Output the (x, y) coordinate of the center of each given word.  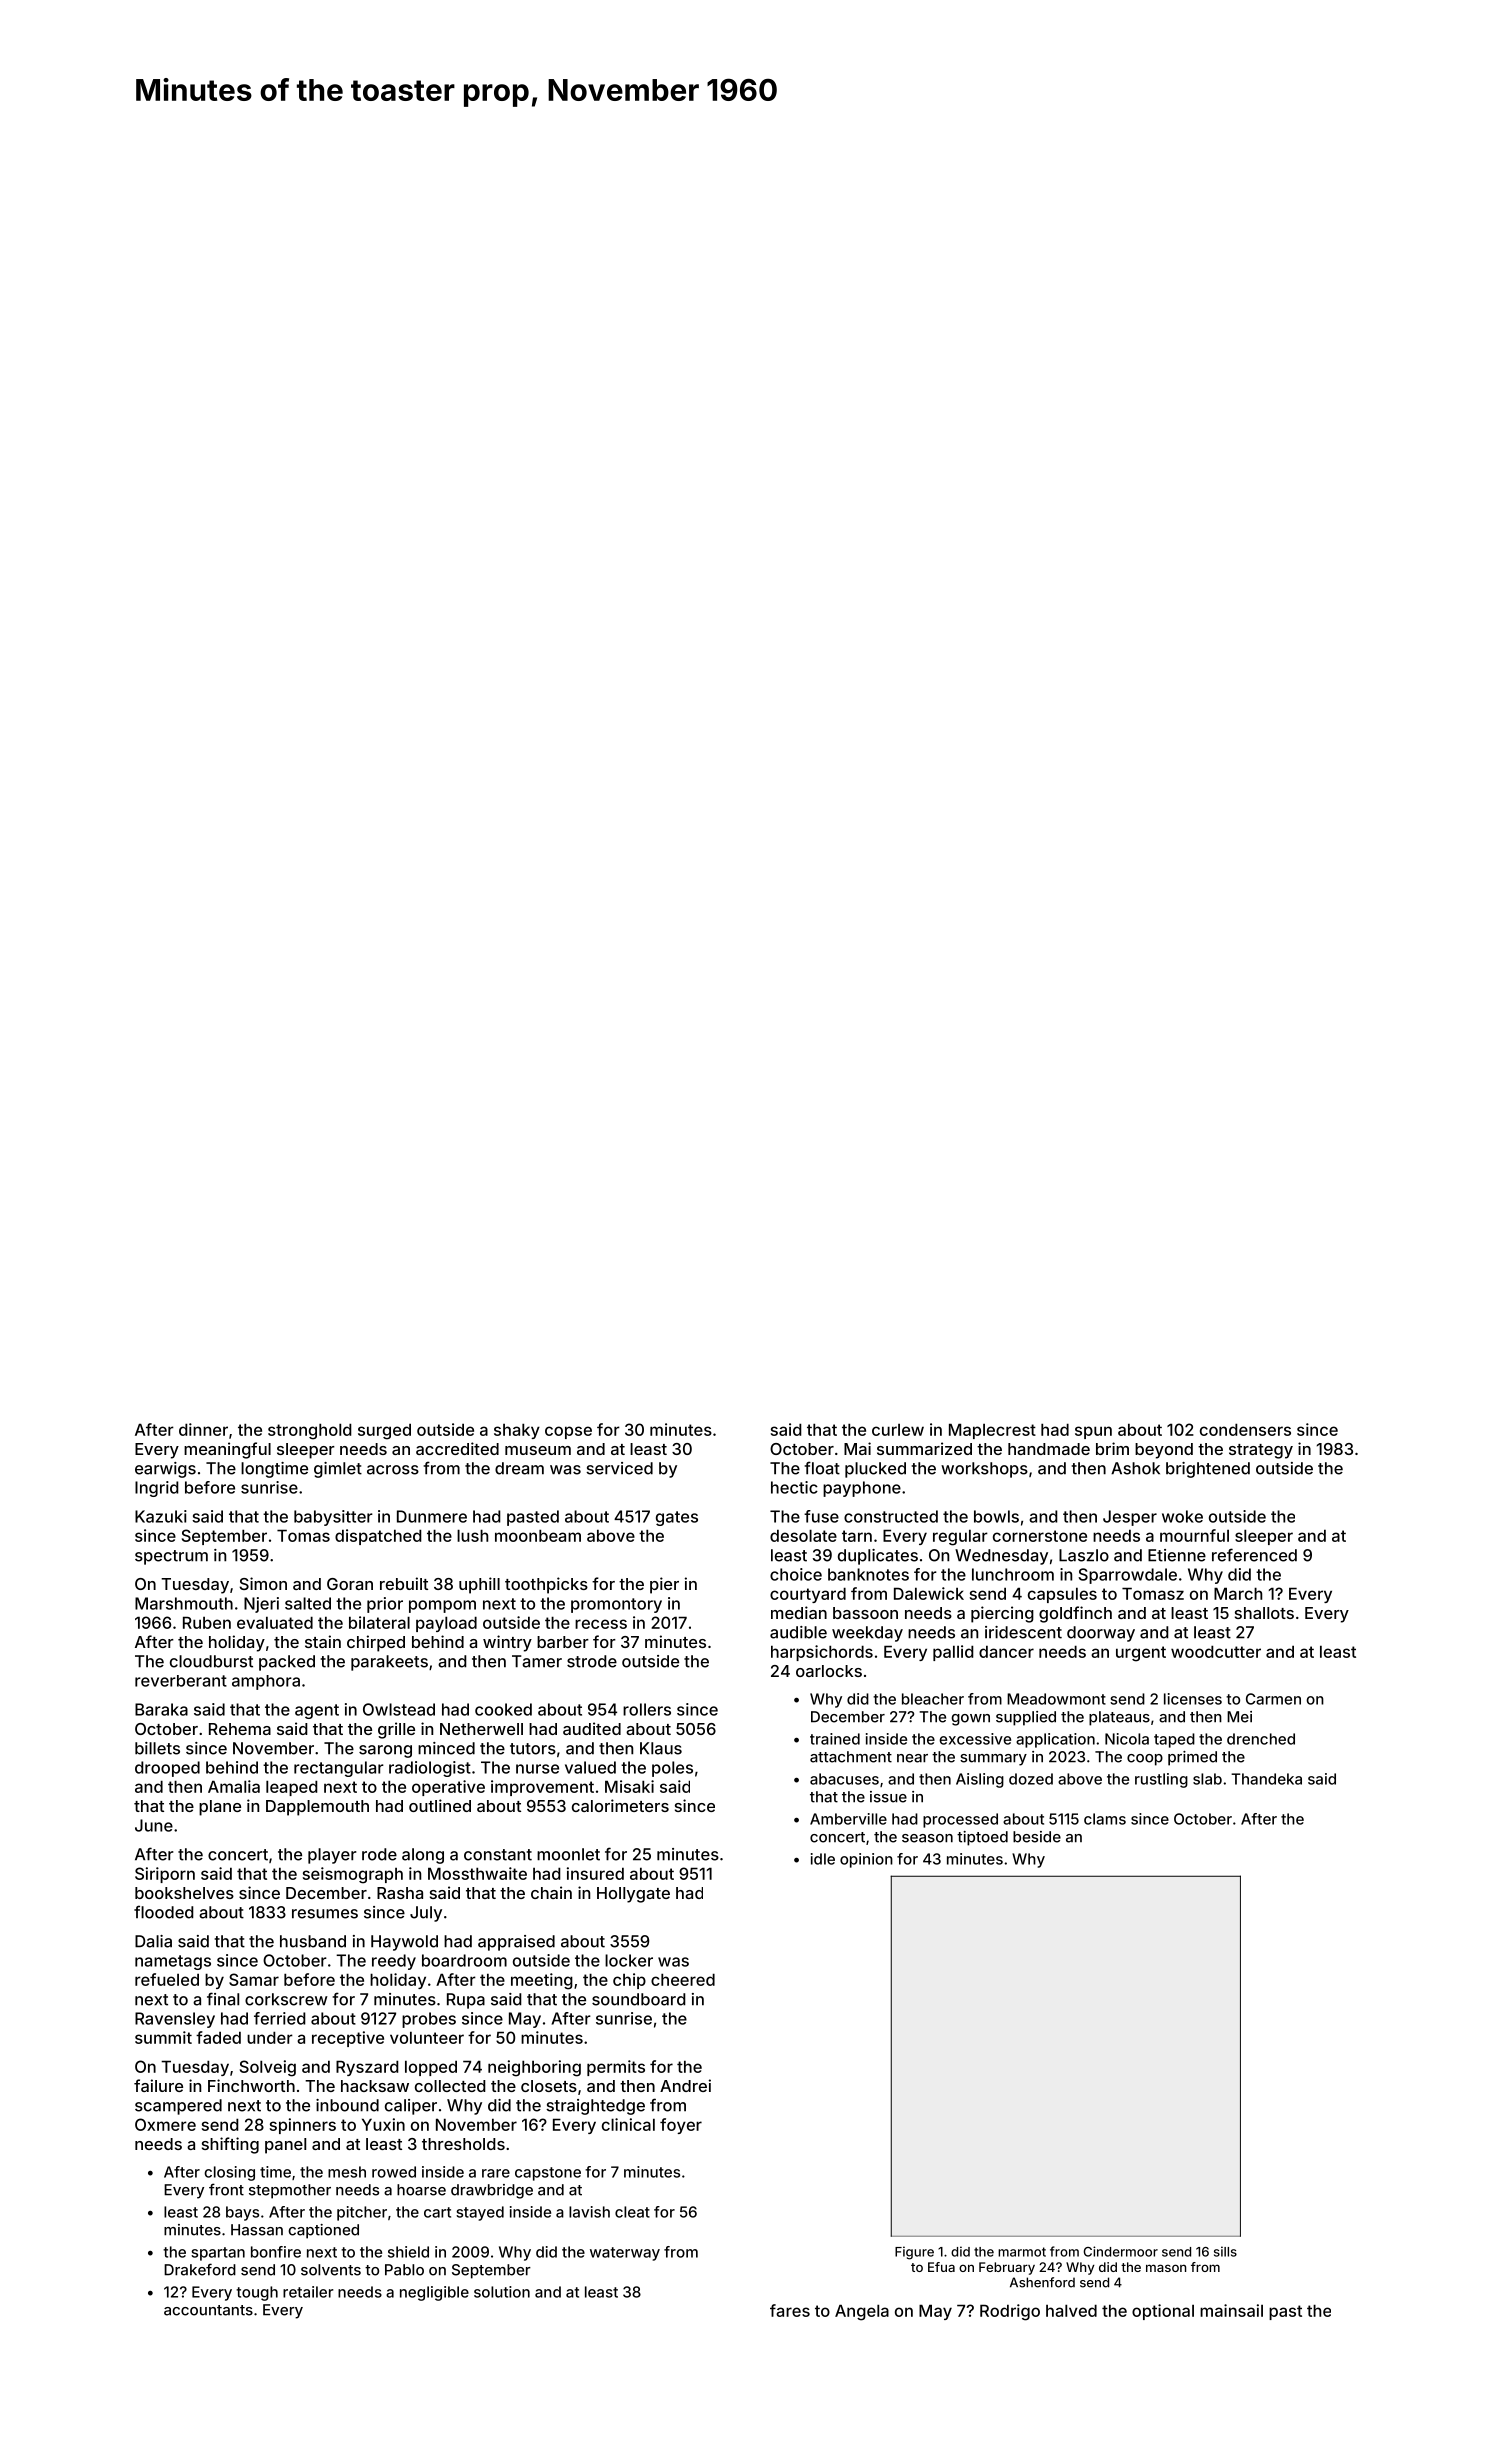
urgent (1141, 1654)
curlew (898, 1430)
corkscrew (286, 1999)
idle (823, 1859)
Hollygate (633, 1895)
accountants (208, 2310)
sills (1225, 2251)
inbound (347, 2105)
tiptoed (982, 1838)
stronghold (310, 1431)
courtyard (808, 1595)
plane (220, 1808)
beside (1037, 1837)
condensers (1245, 1429)
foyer (681, 2126)
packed (287, 1663)
